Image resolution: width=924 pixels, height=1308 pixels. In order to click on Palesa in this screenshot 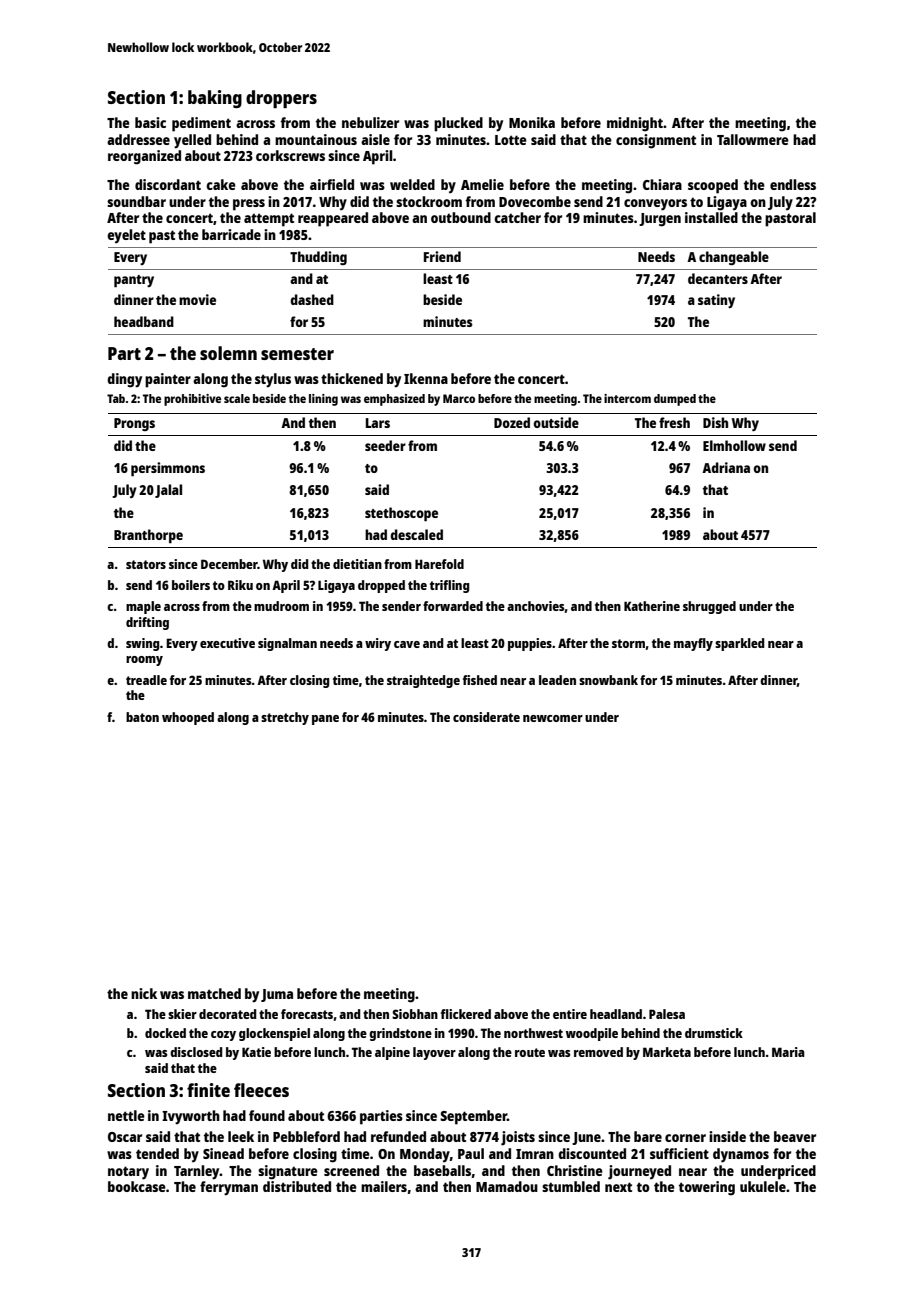, I will do `click(667, 1014)`.
